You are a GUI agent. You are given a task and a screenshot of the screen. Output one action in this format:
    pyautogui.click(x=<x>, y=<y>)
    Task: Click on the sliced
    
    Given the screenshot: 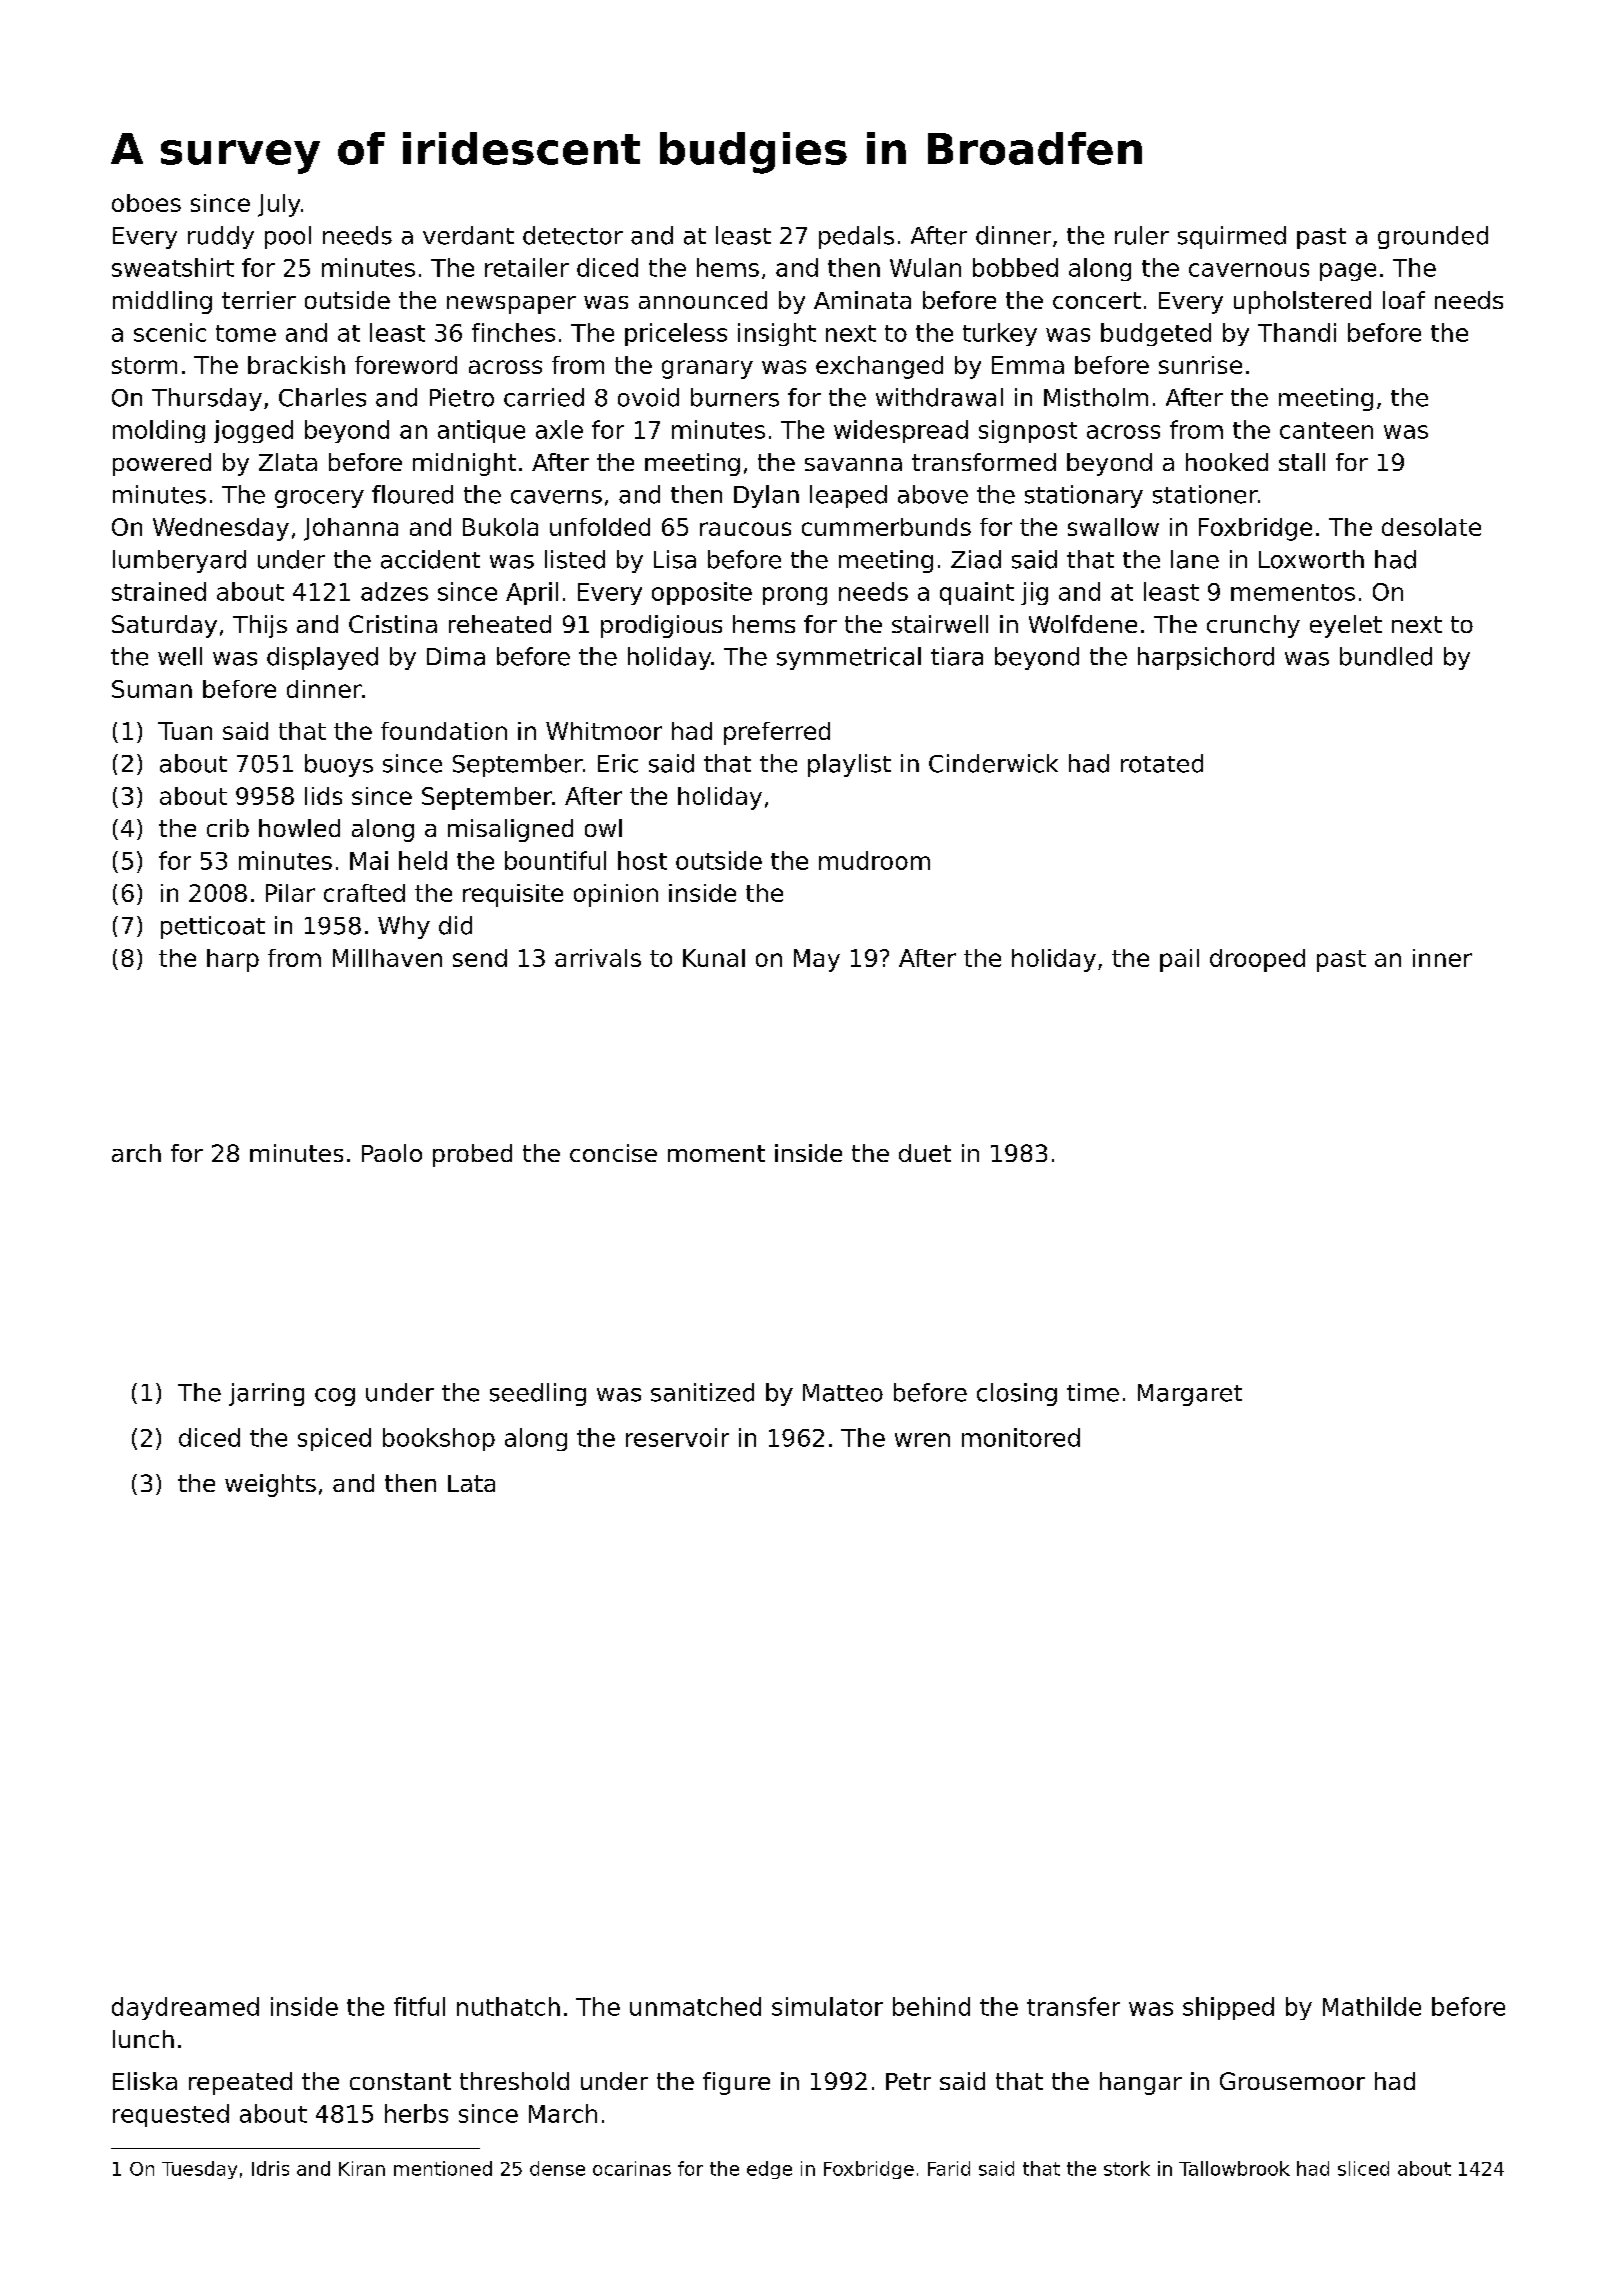 What is the action you would take?
    pyautogui.click(x=1363, y=2168)
